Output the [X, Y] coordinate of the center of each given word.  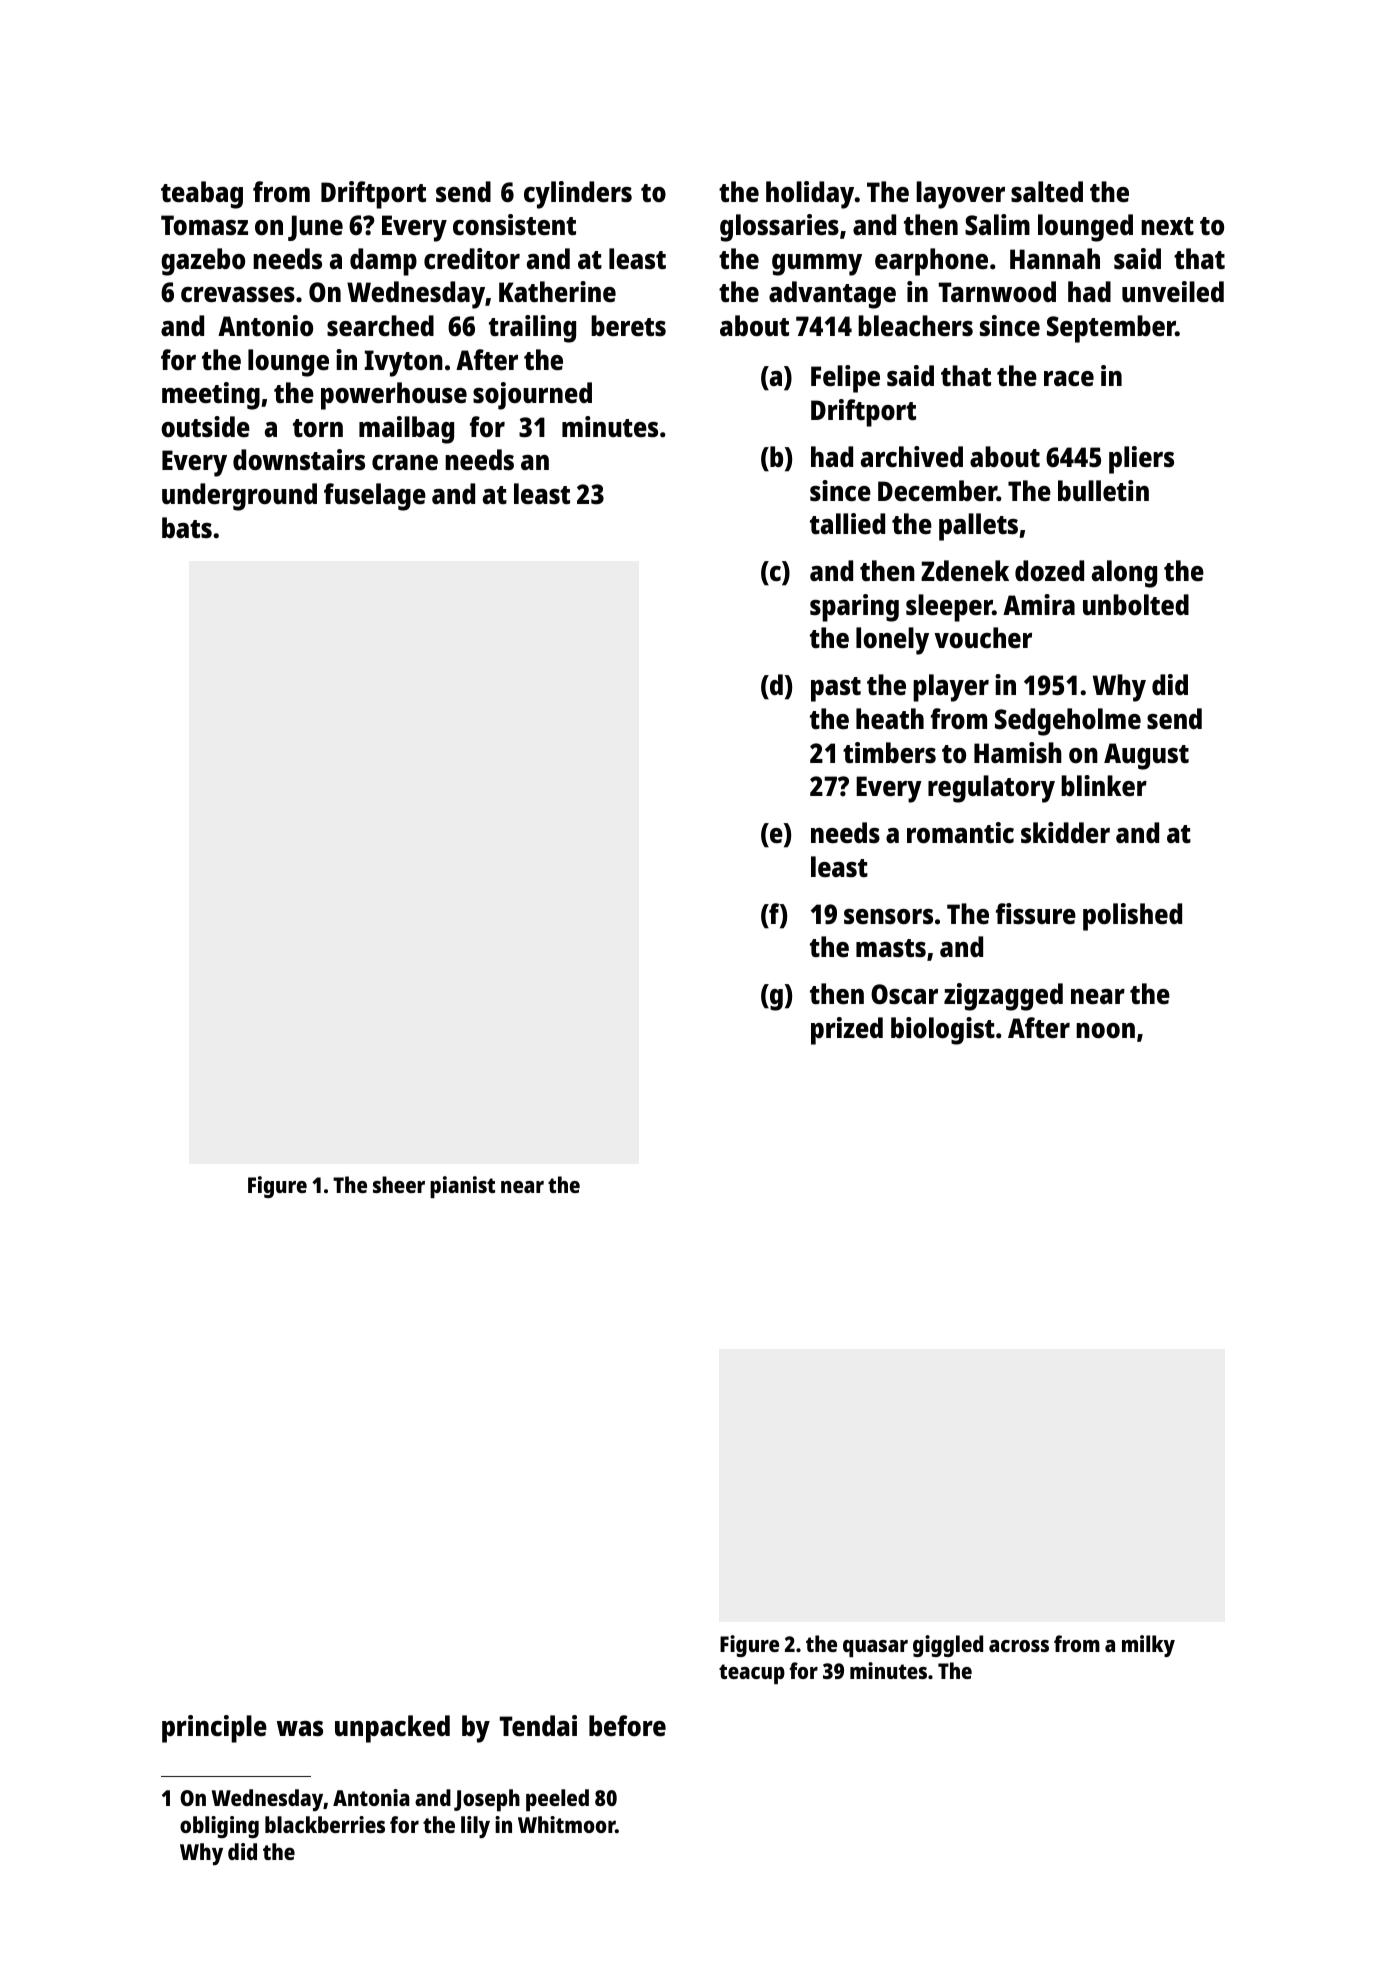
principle [214, 1729]
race [1069, 378]
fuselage [375, 497]
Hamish [1018, 752]
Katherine [557, 291]
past [836, 689]
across [1019, 1646]
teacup [752, 1674]
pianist [462, 1187]
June [315, 228]
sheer [399, 1184]
